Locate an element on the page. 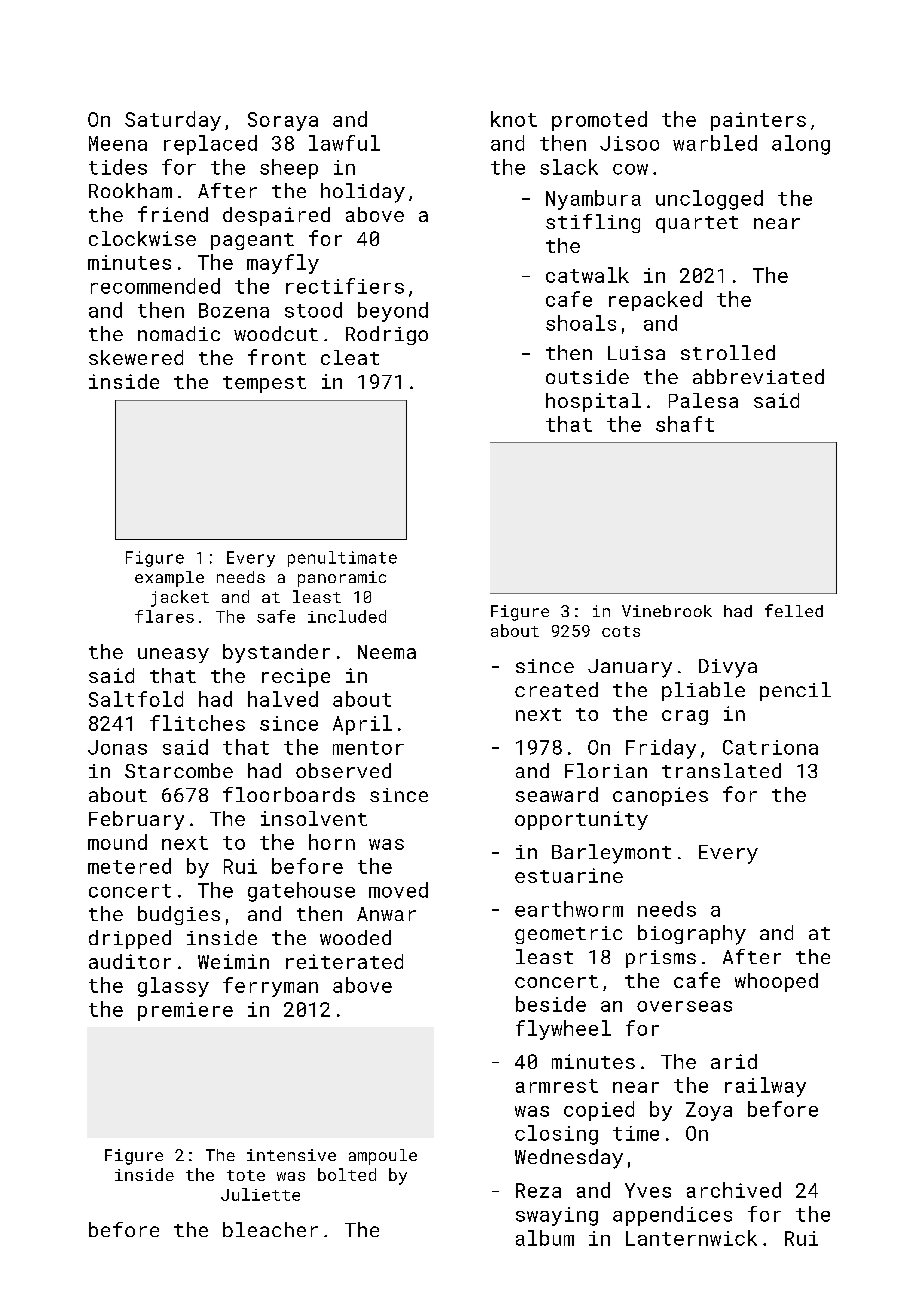 This page has height=1311, width=924. holiday is located at coordinates (363, 193).
